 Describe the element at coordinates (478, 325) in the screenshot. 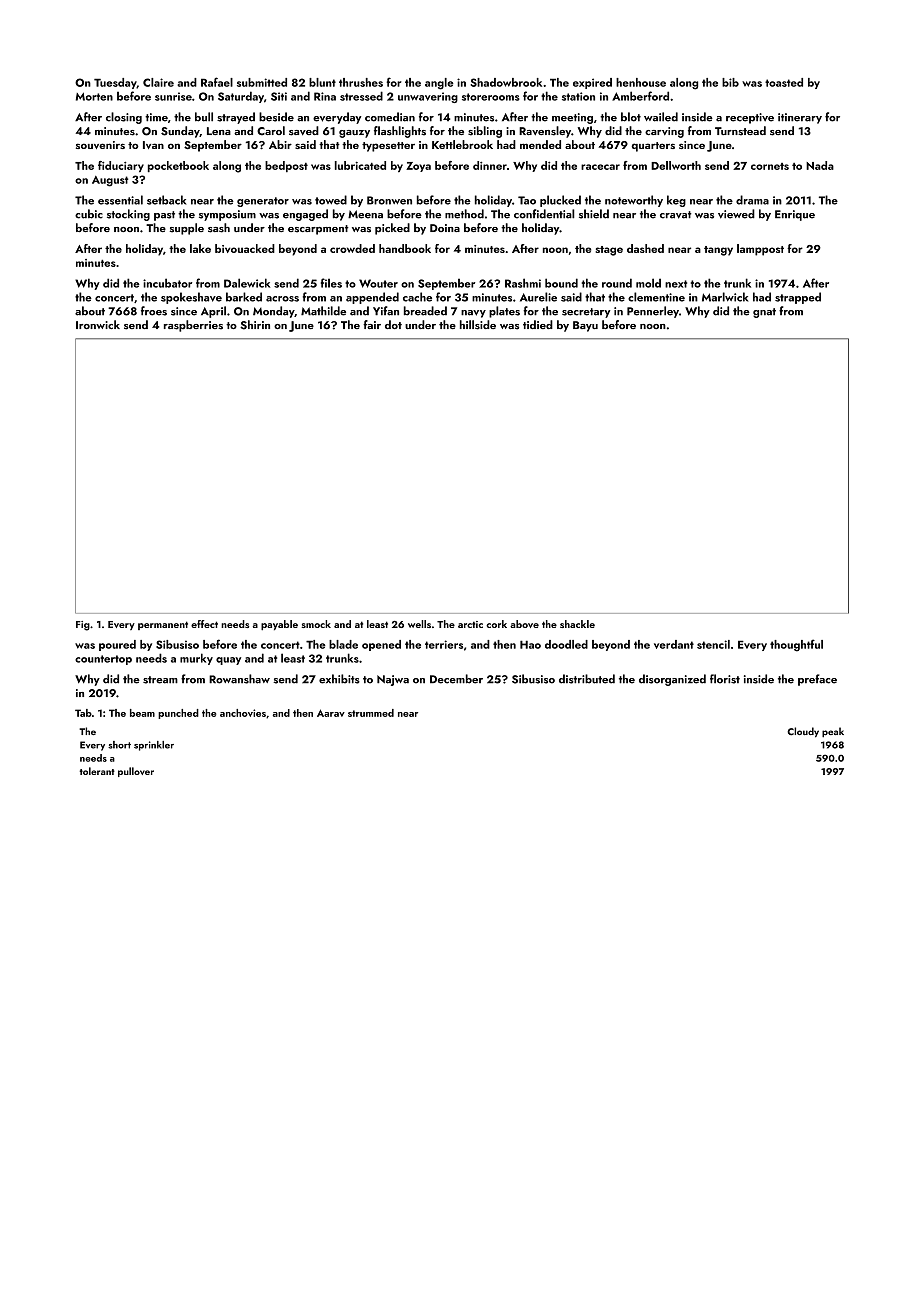

I see `hillside` at that location.
